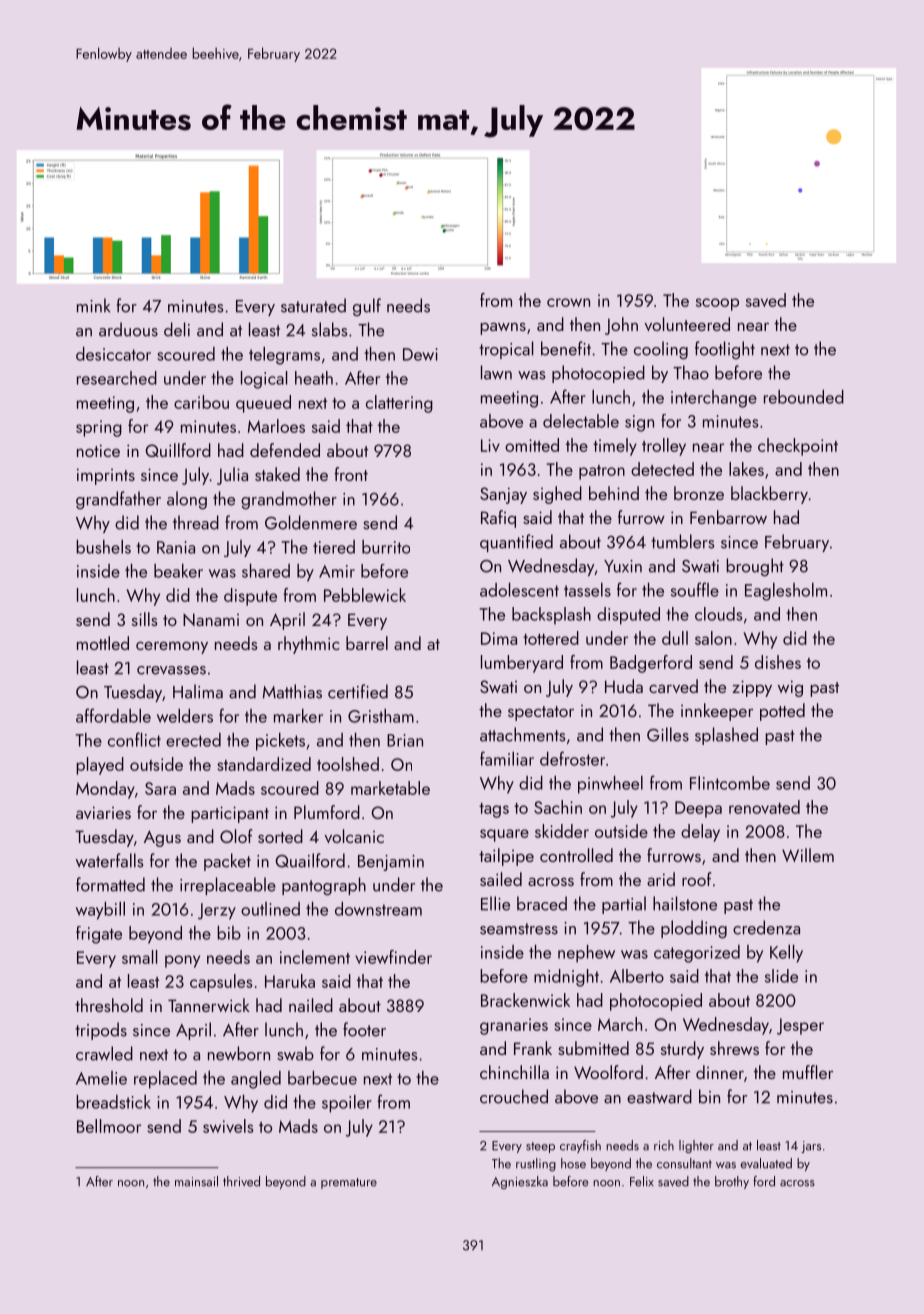 The image size is (924, 1314). Describe the element at coordinates (717, 304) in the image. I see `scoop` at that location.
